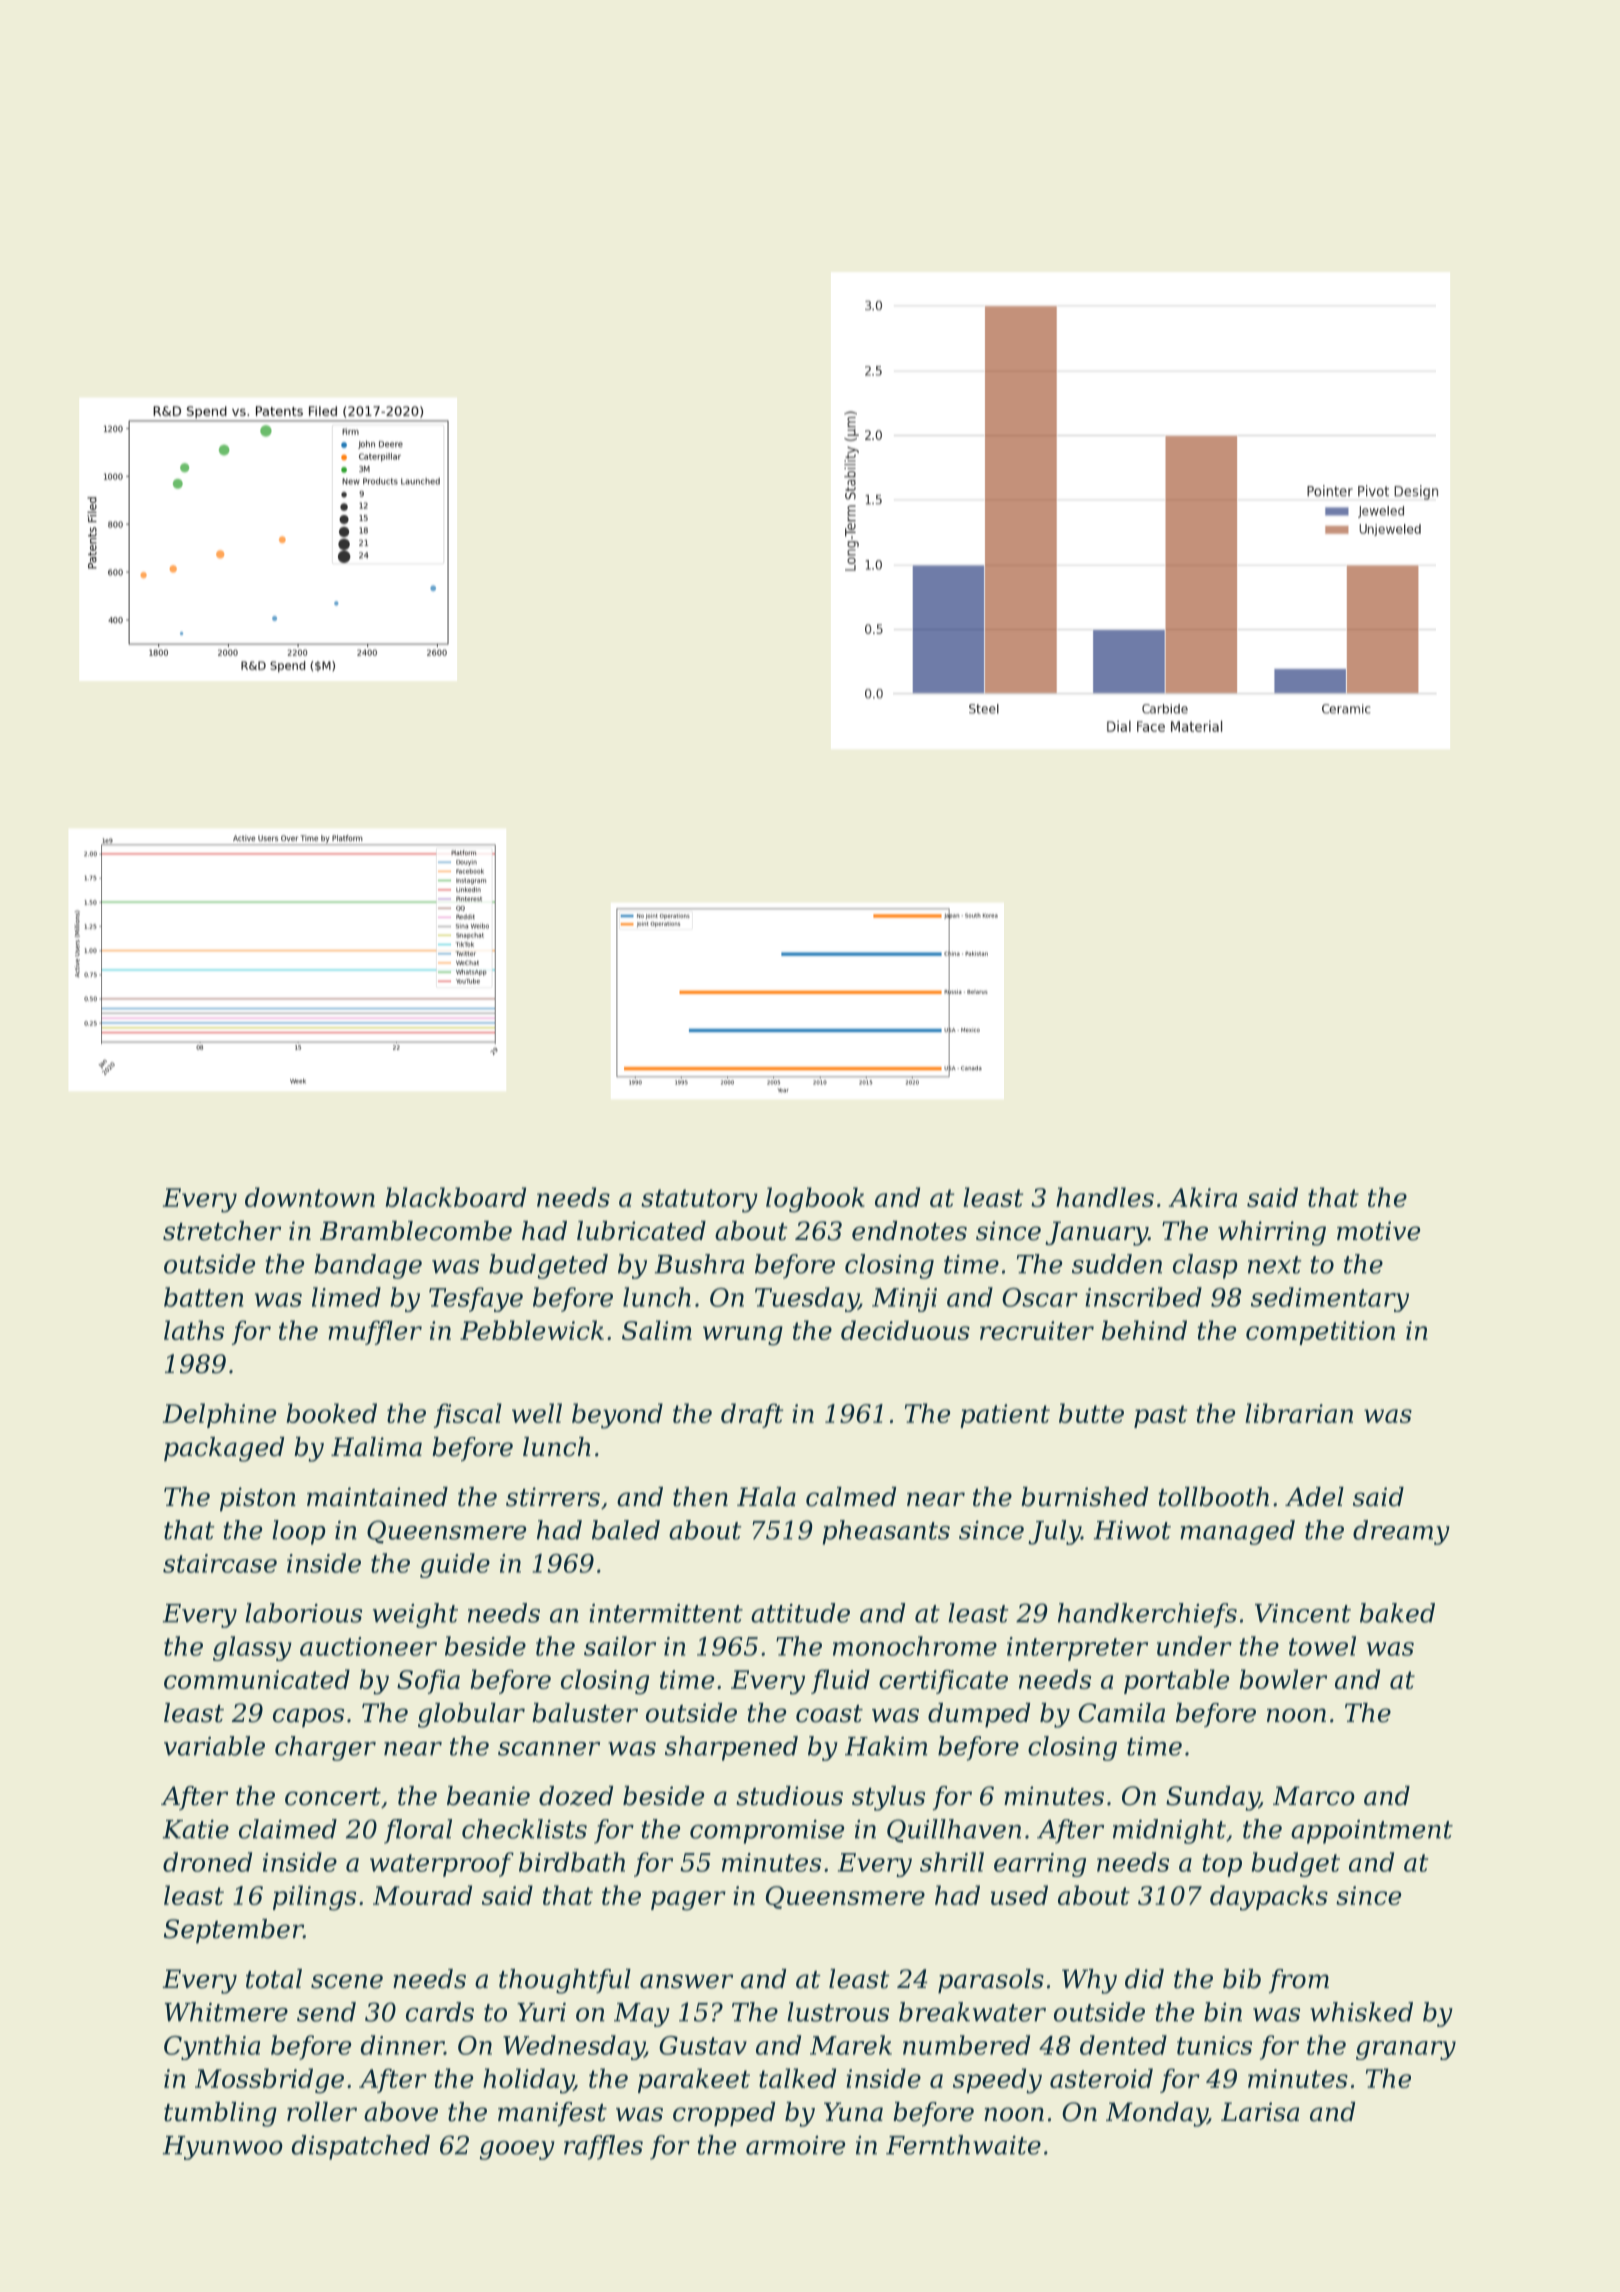  I want to click on pilings, so click(314, 1898).
